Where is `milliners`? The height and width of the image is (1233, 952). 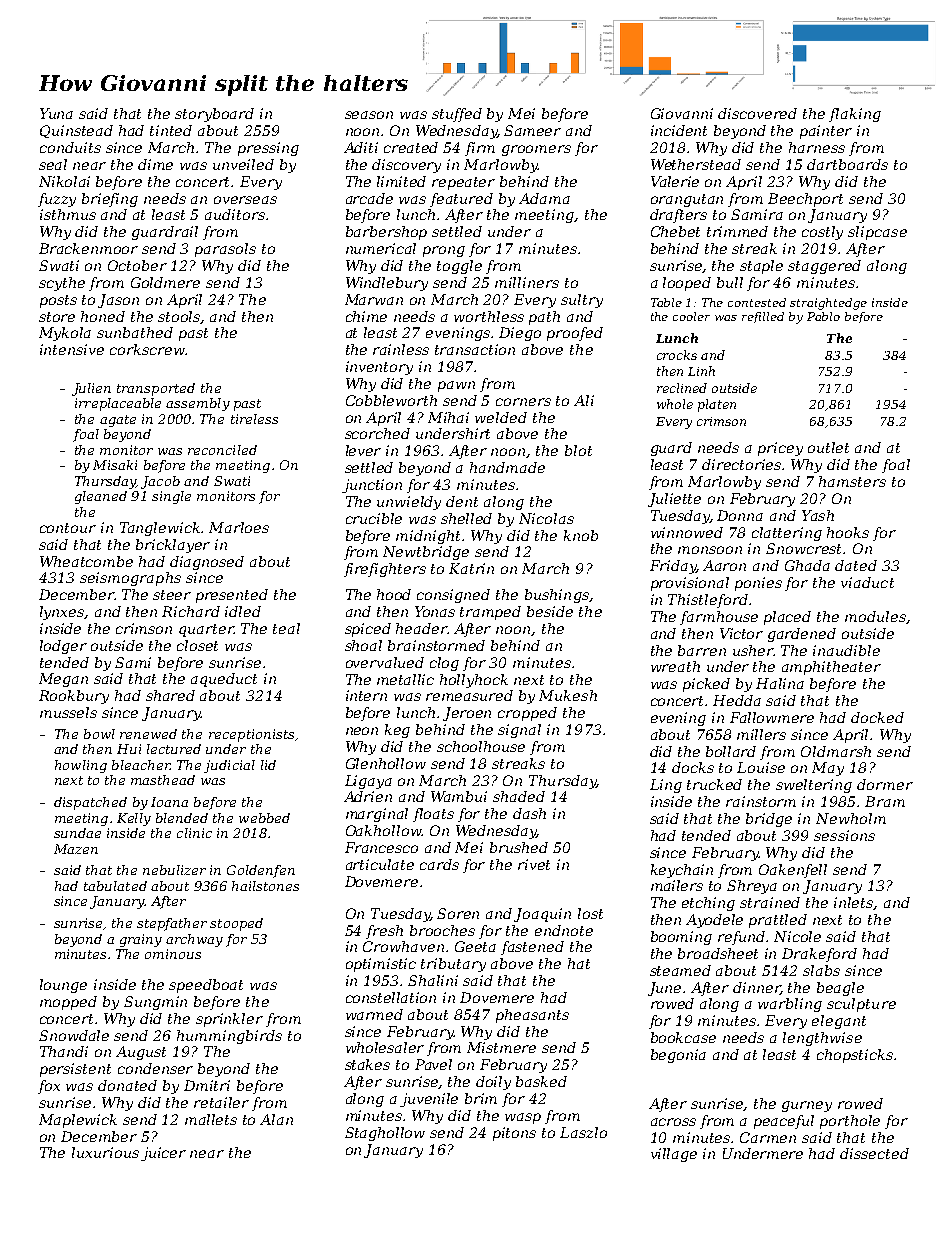
milliners is located at coordinates (527, 282).
